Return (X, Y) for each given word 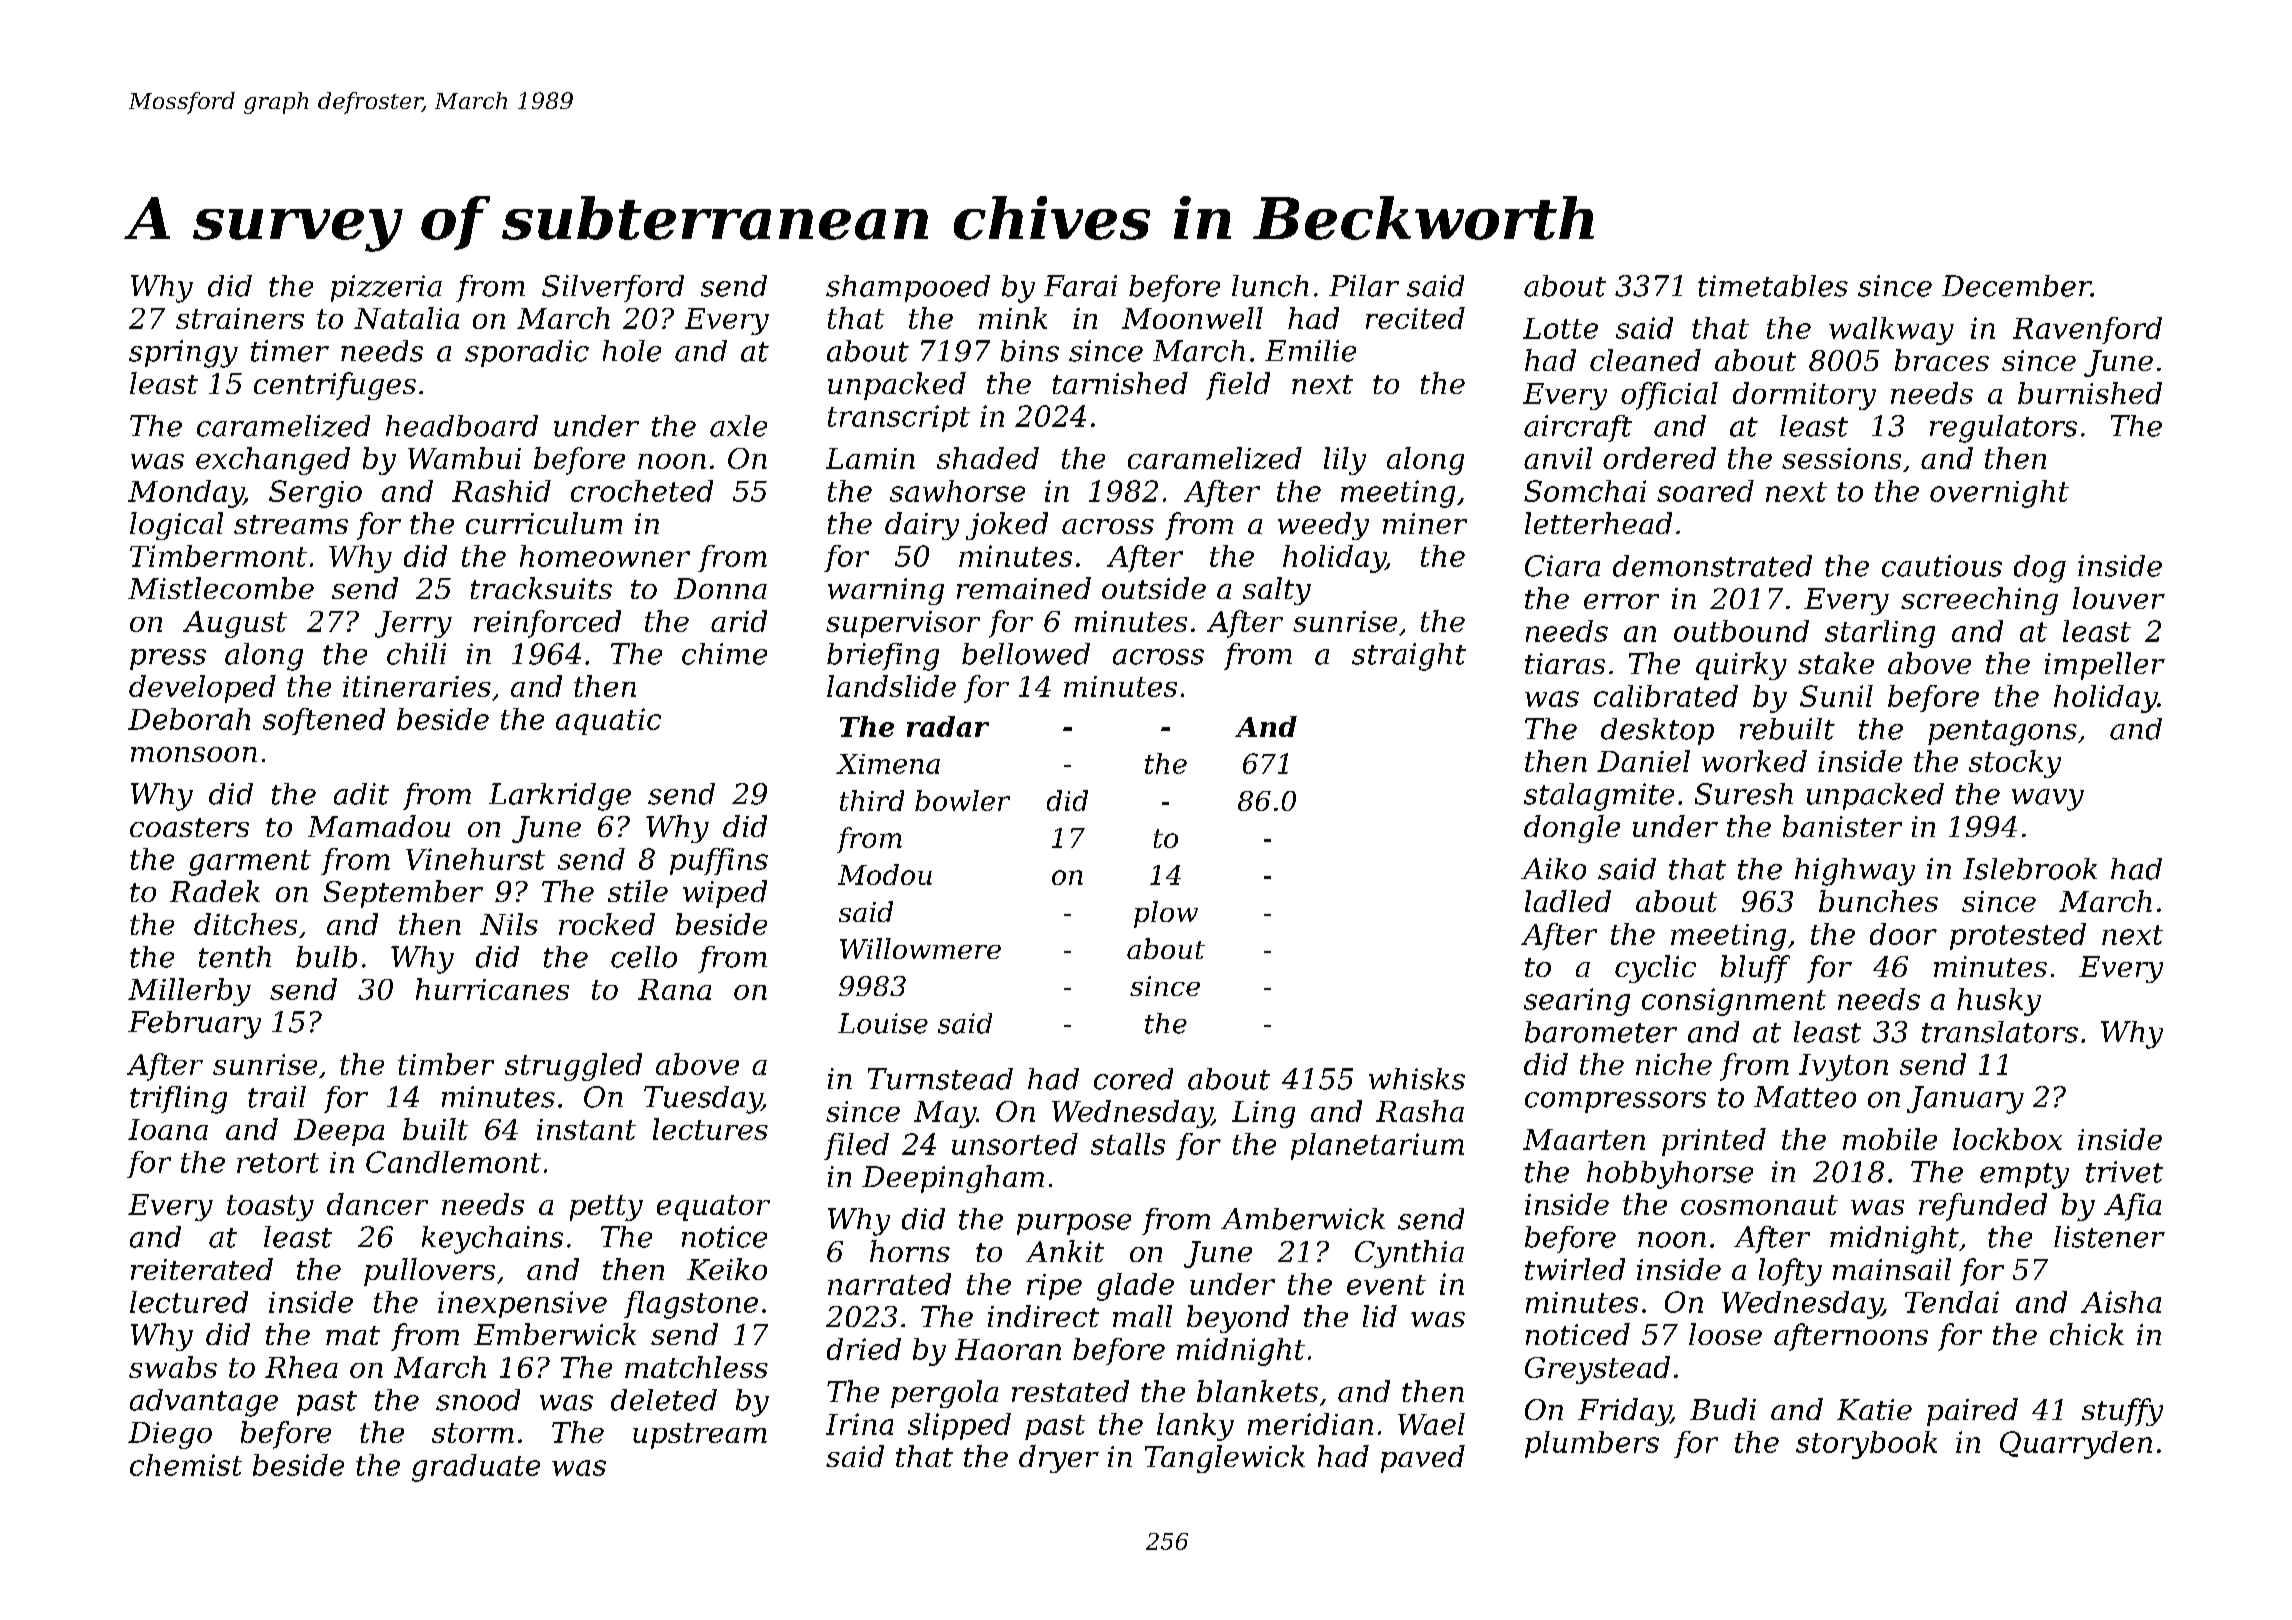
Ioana (168, 1129)
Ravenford (2087, 330)
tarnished (1120, 383)
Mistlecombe (221, 588)
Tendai (1952, 1302)
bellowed (1026, 654)
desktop (1657, 731)
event (1386, 1285)
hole (632, 351)
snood (478, 1400)
